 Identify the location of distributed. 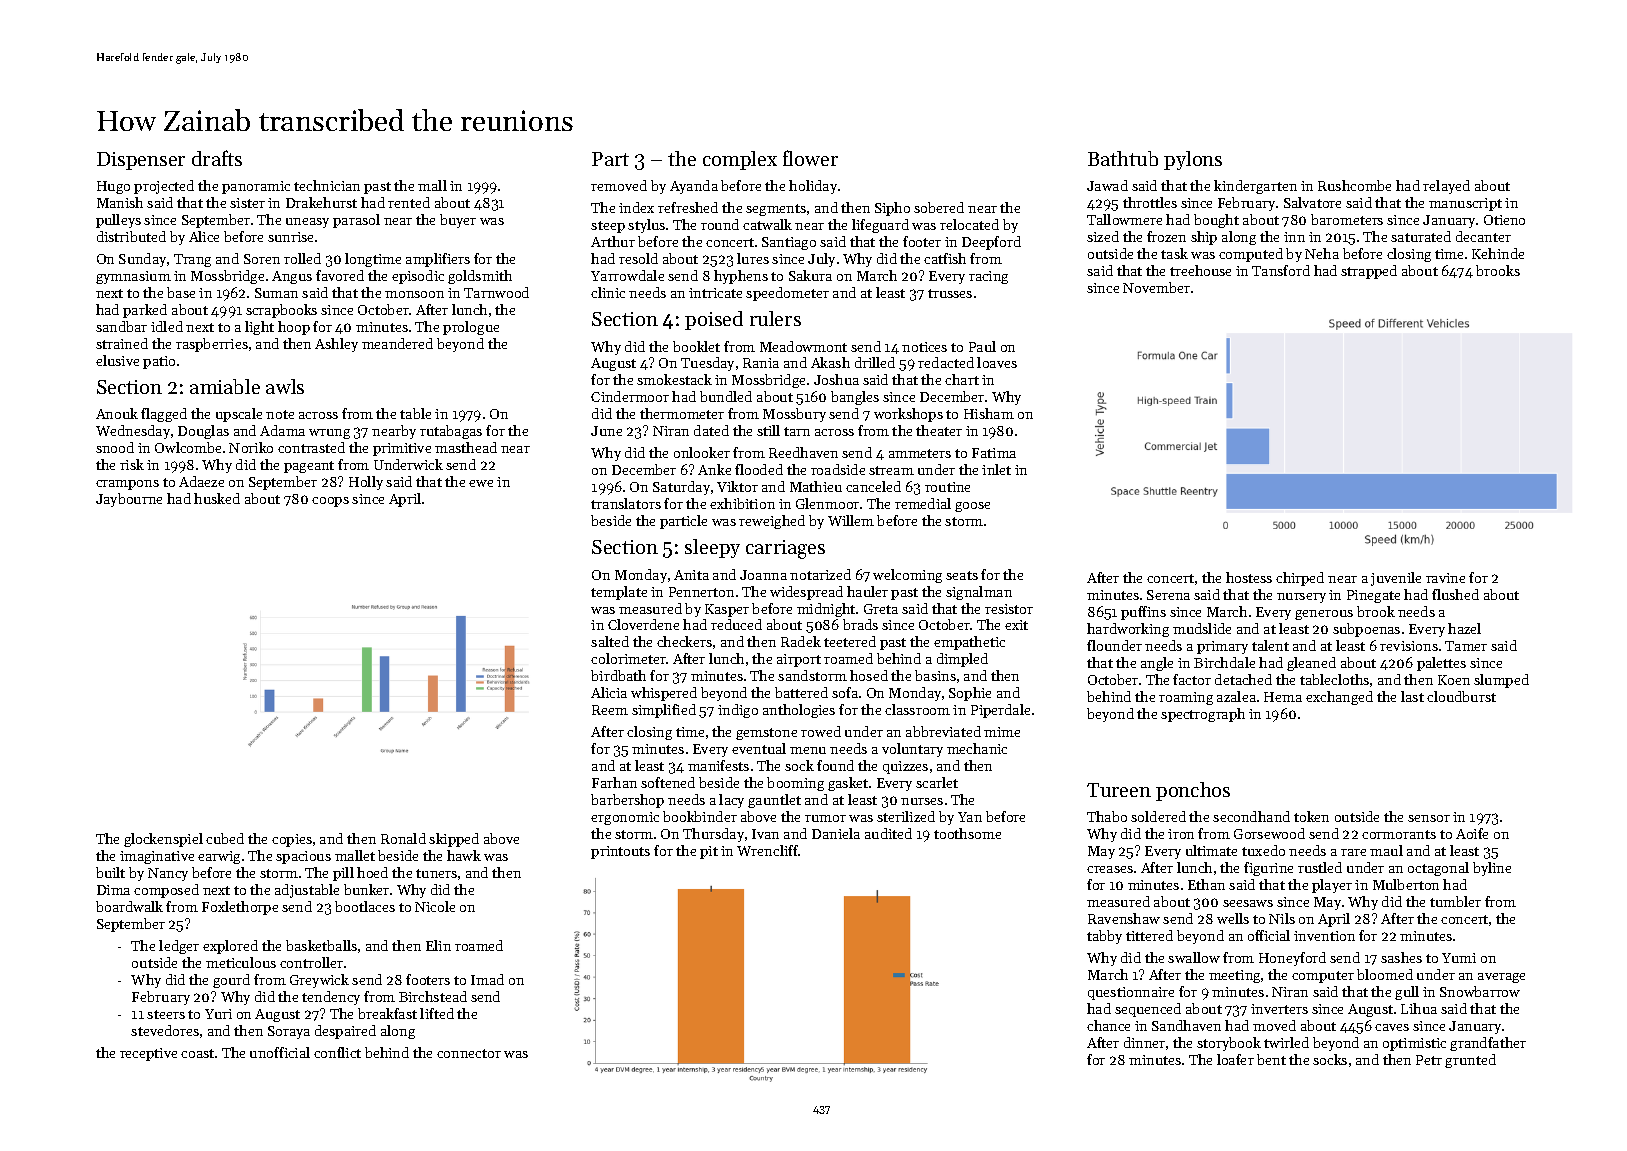
(131, 236).
